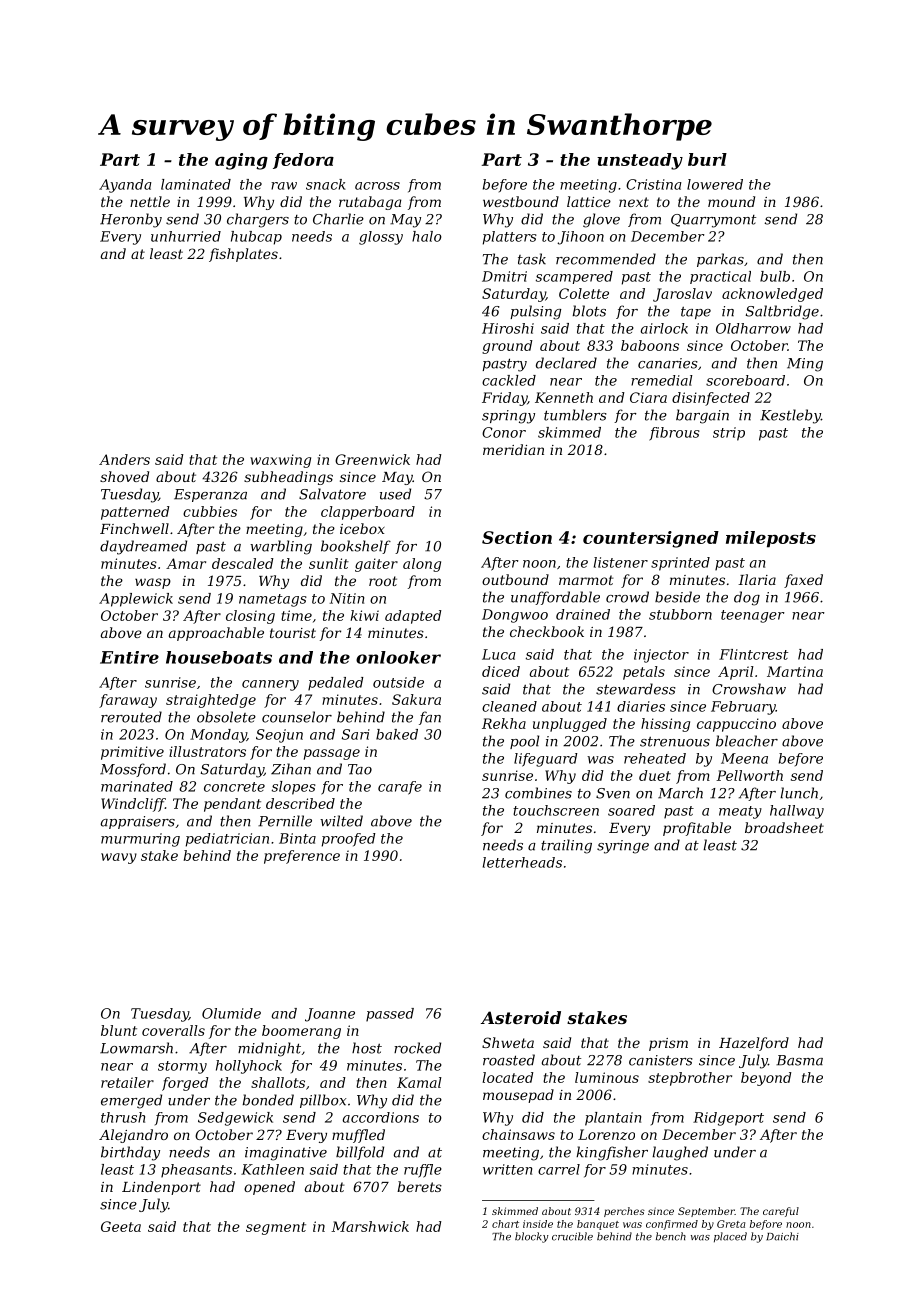 The height and width of the screenshot is (1308, 924). I want to click on Applewick, so click(136, 600).
